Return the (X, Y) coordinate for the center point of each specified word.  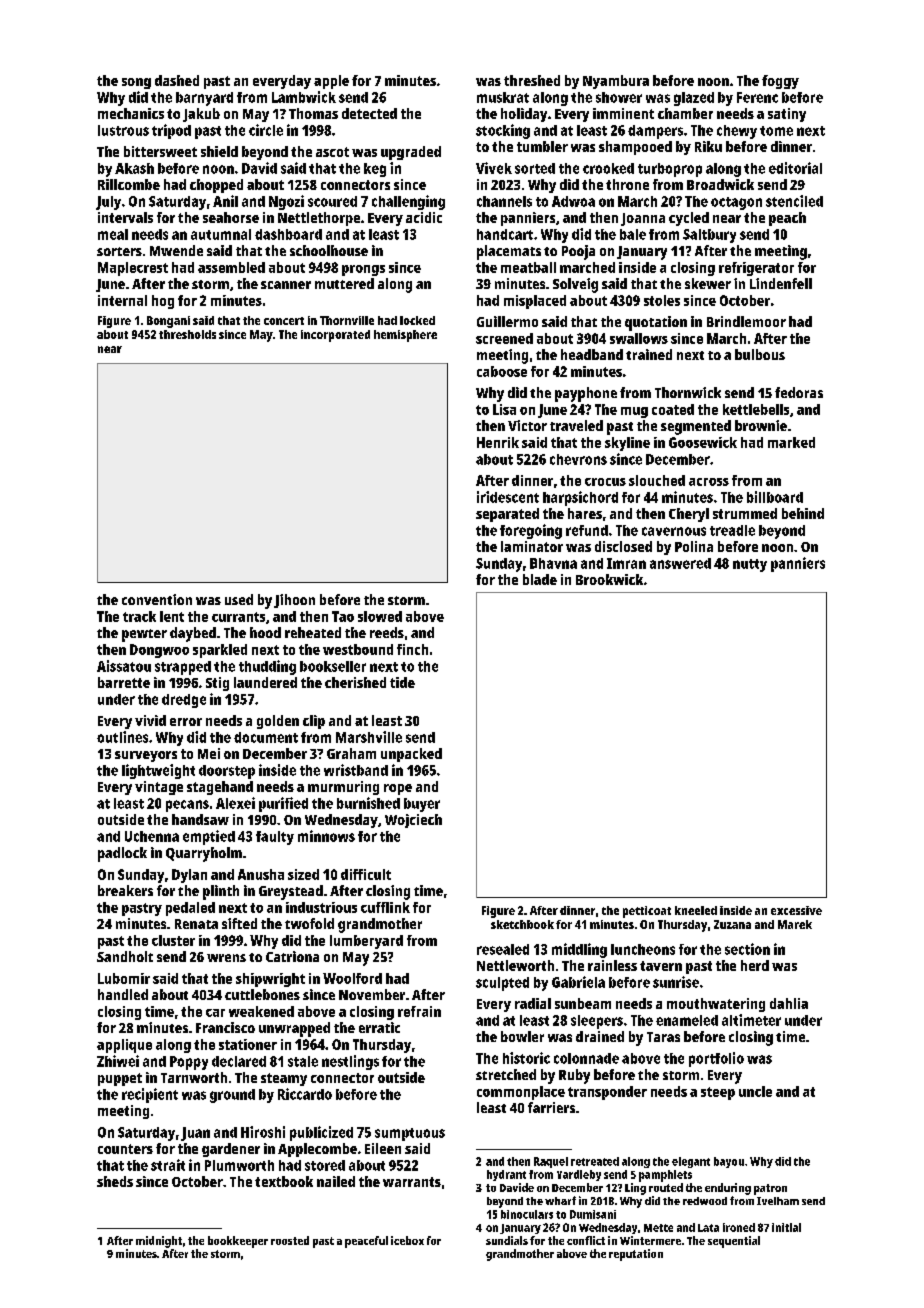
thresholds (187, 334)
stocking (503, 131)
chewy (737, 132)
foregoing (531, 531)
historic (526, 1058)
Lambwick (304, 97)
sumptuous (410, 1134)
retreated (595, 1161)
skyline (627, 444)
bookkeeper (238, 1242)
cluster (173, 940)
